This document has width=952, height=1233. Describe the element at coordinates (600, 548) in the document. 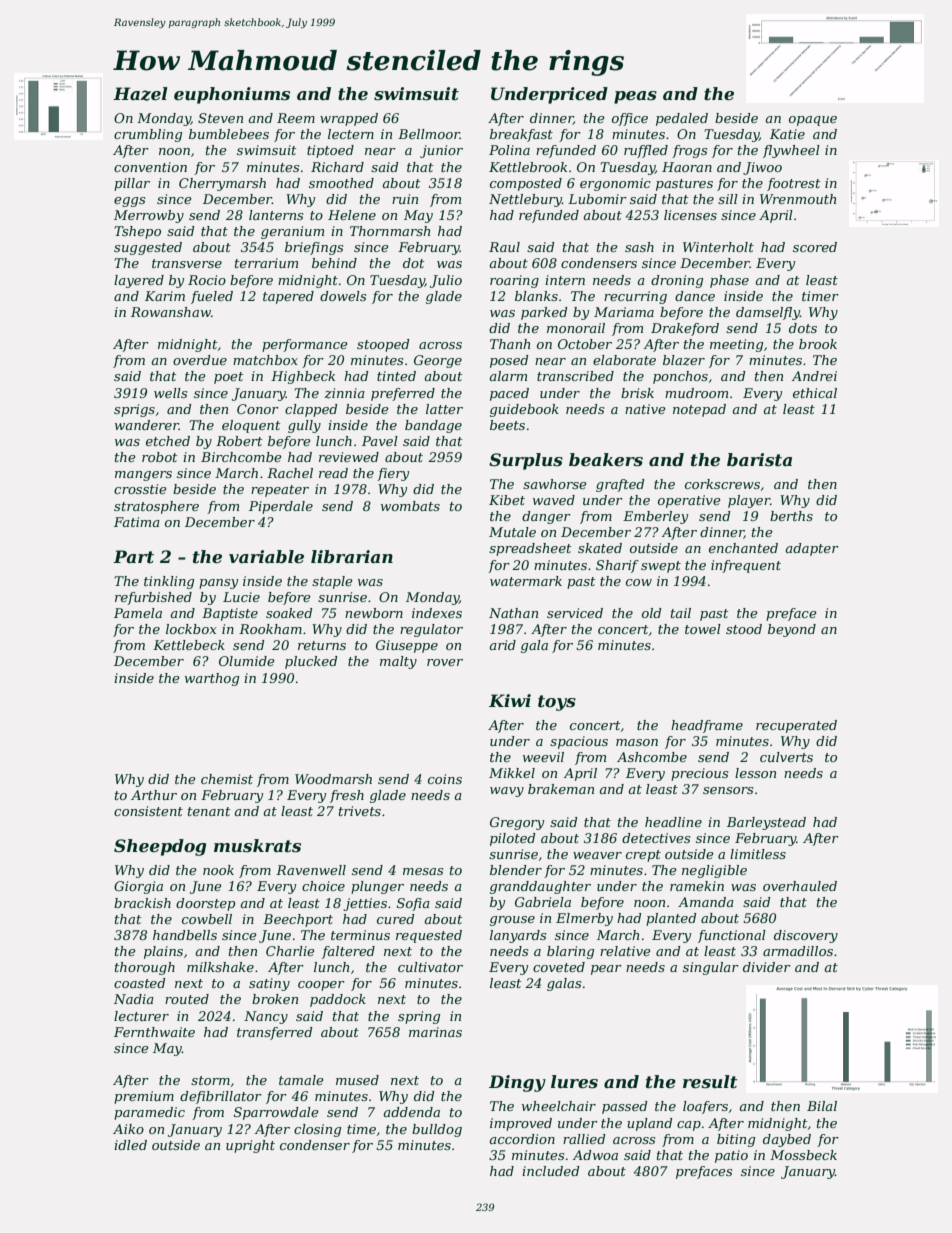

I see `skated` at that location.
